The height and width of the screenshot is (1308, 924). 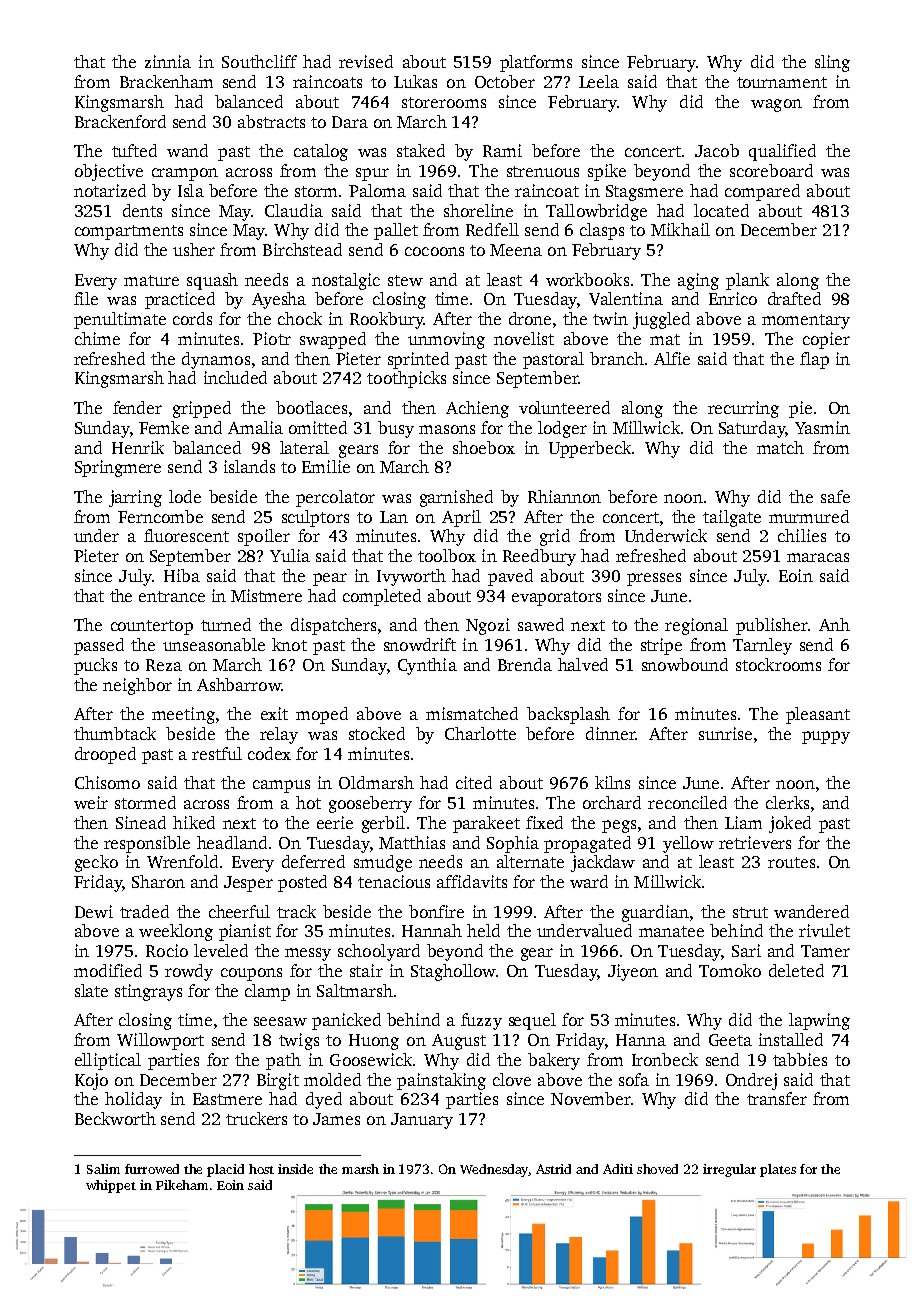 I want to click on zinnia, so click(x=168, y=61).
